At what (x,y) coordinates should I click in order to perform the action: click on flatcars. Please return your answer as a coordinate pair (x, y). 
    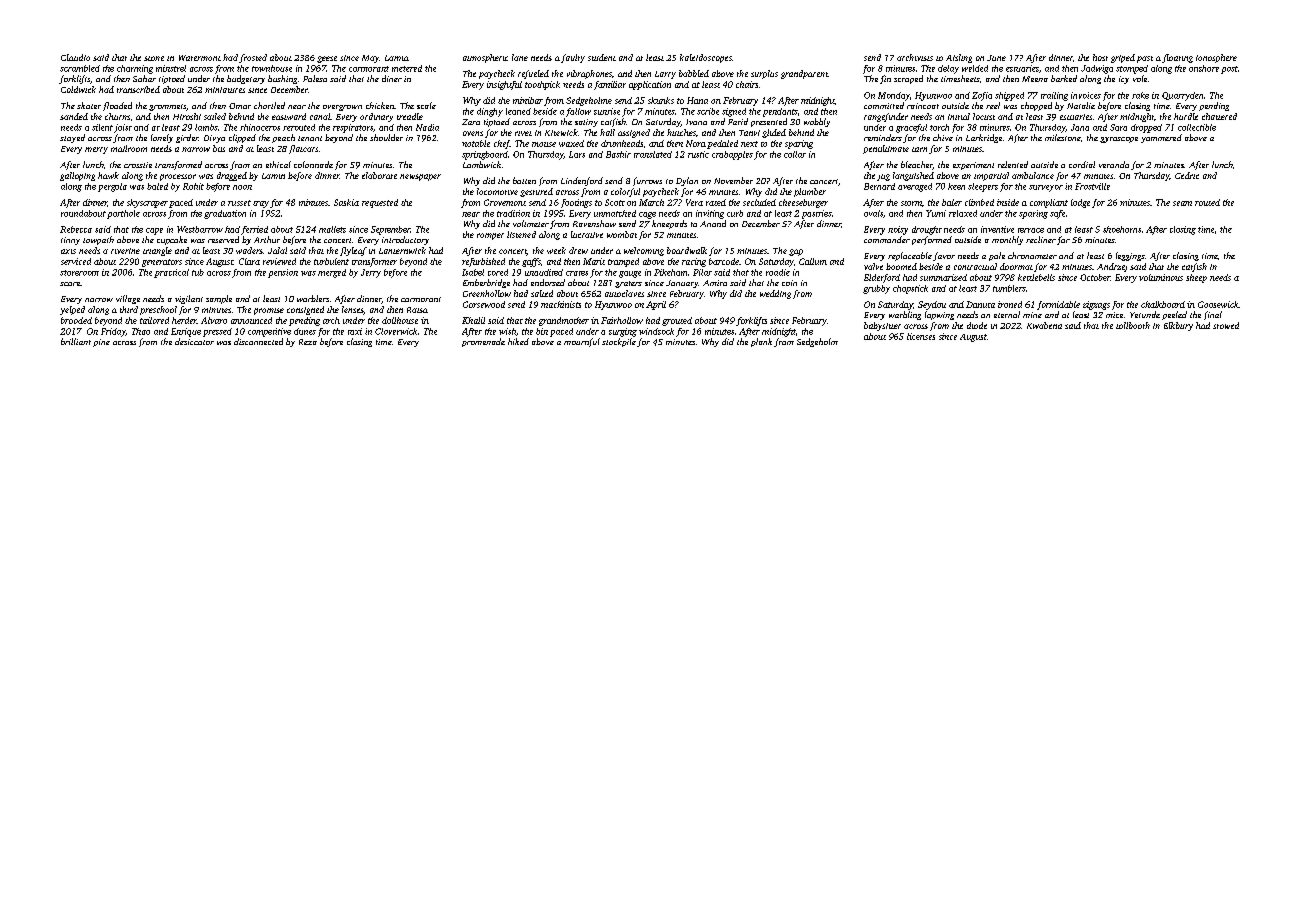
    Looking at the image, I should click on (303, 149).
